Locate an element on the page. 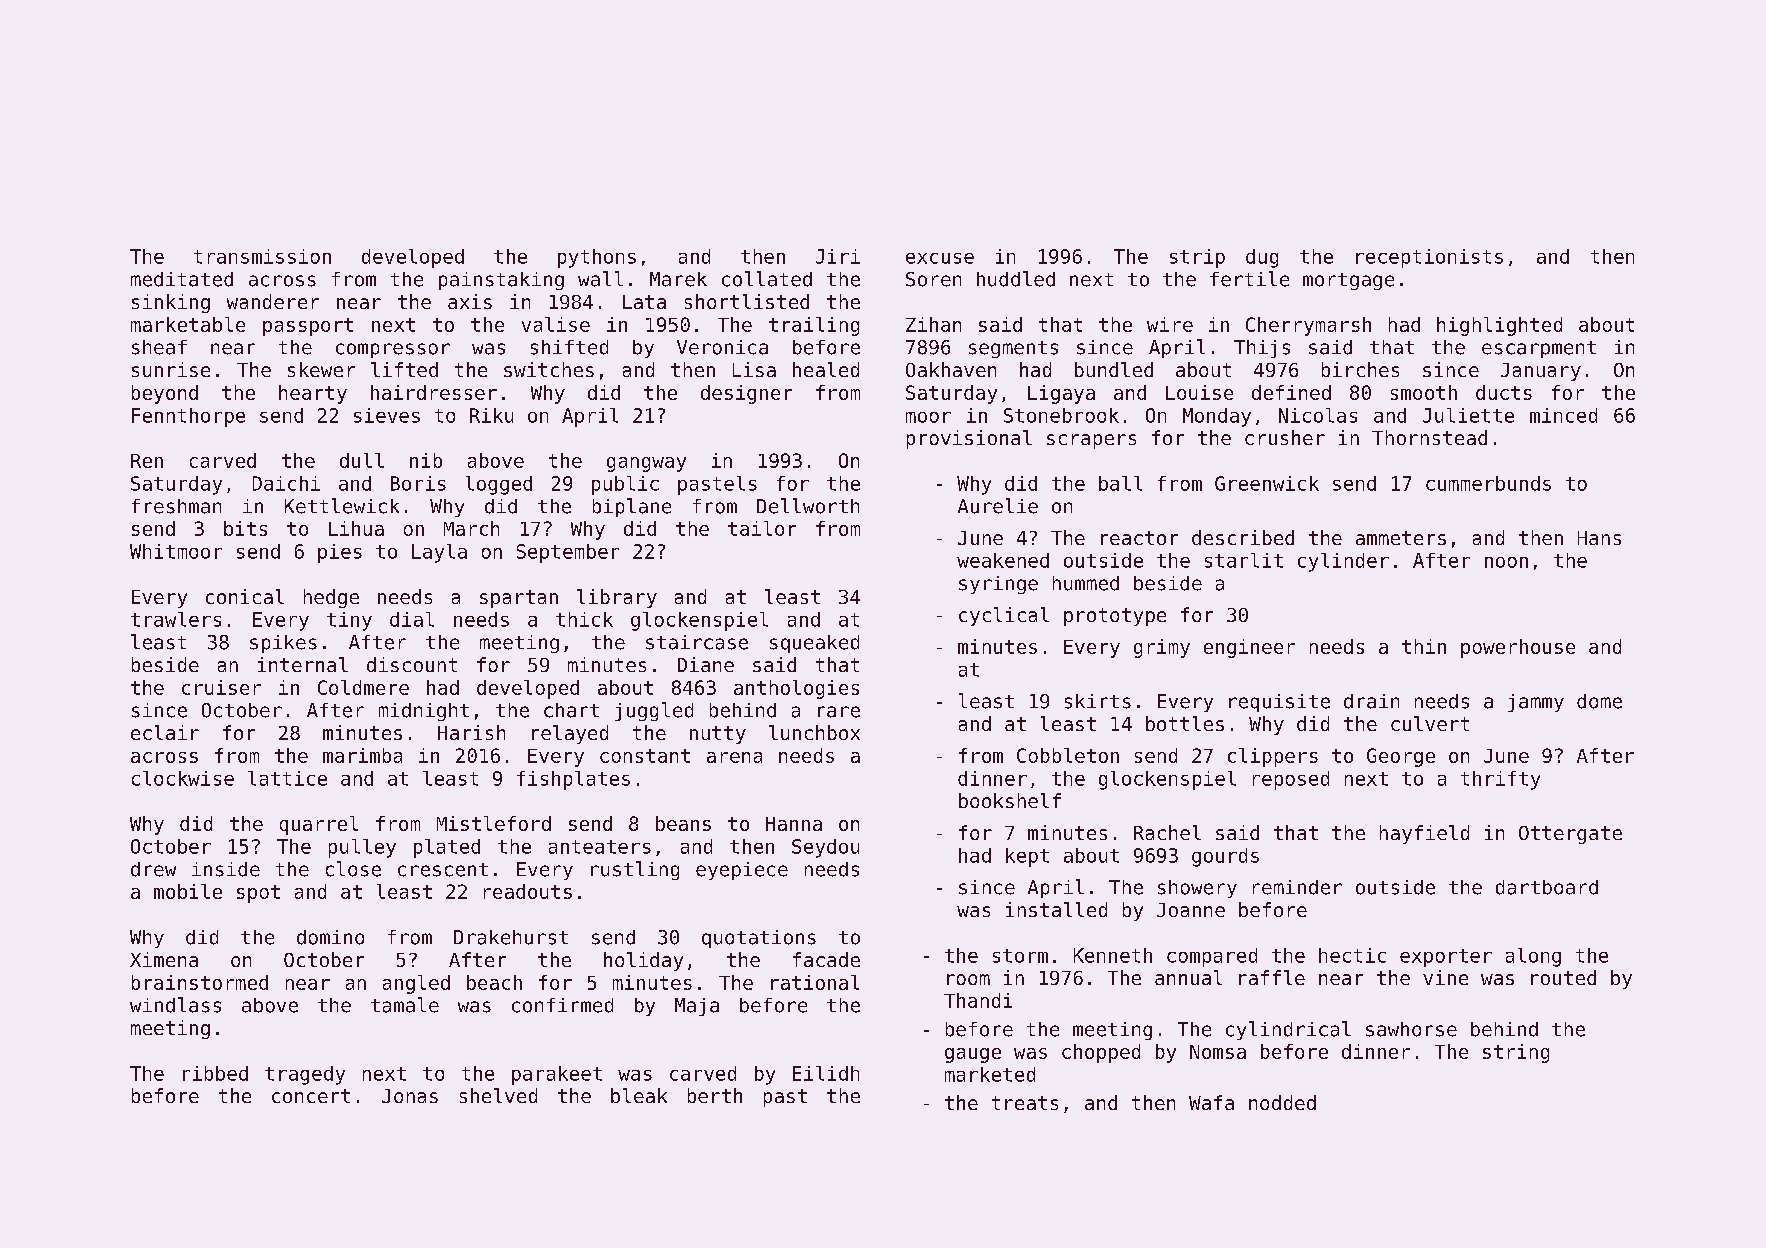  freshman is located at coordinates (176, 506).
